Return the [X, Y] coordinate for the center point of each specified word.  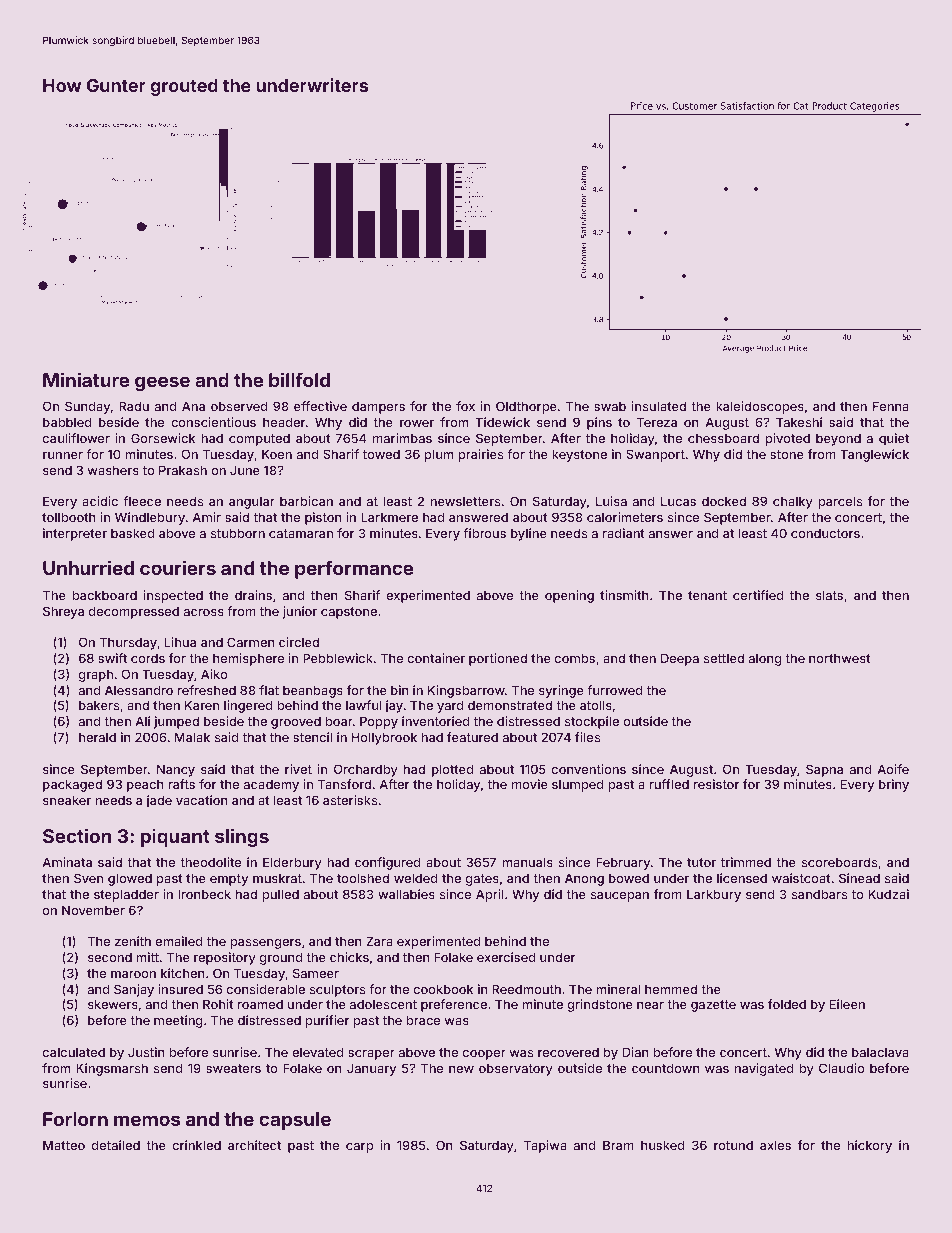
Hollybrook [384, 738]
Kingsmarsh [112, 1069]
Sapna [824, 770]
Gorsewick [163, 438]
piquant [175, 837]
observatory [516, 1069]
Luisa [611, 501]
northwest [840, 658]
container [436, 658]
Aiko [214, 674]
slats [829, 595]
